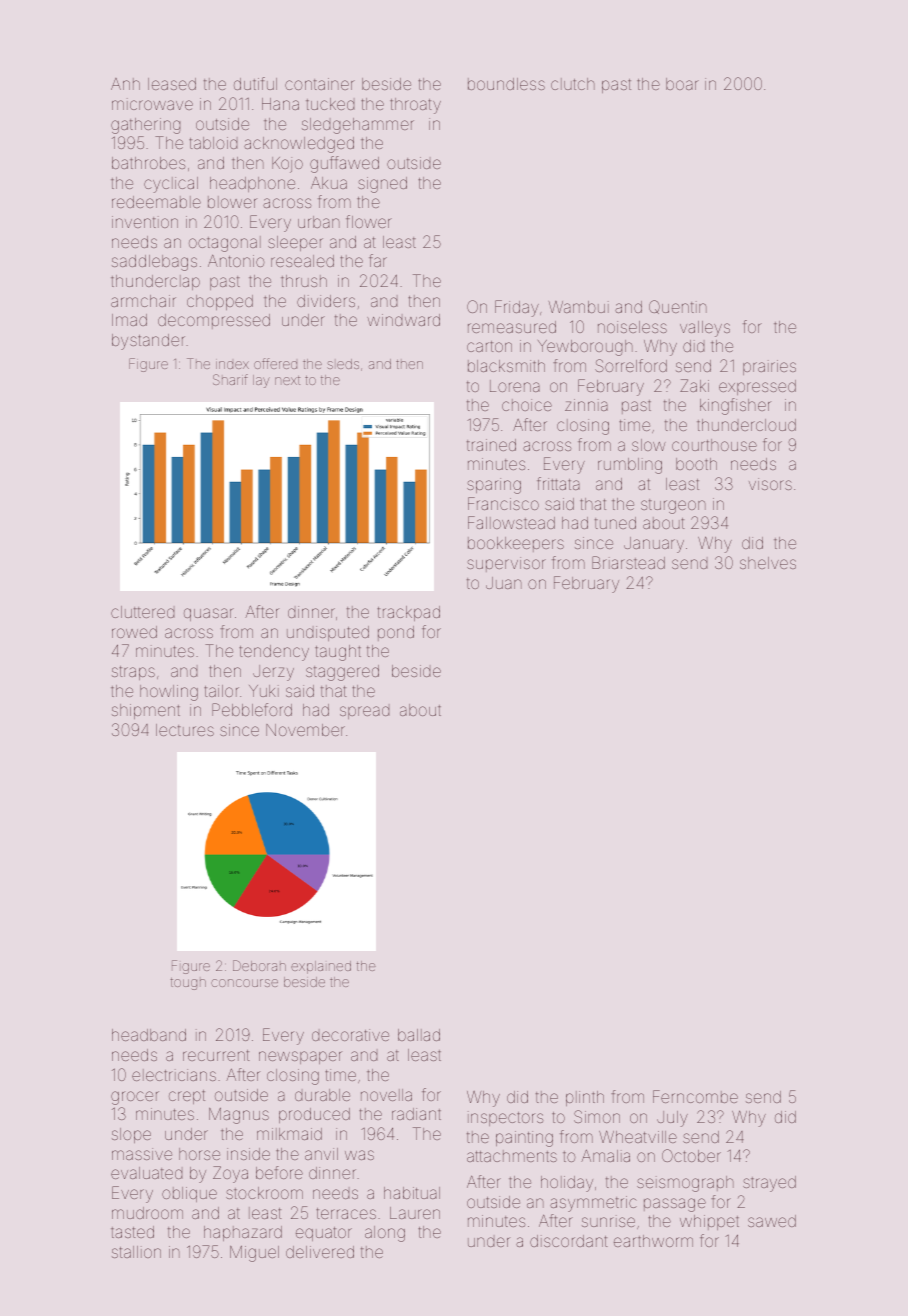 The width and height of the screenshot is (908, 1316). I want to click on ballad, so click(419, 1035).
